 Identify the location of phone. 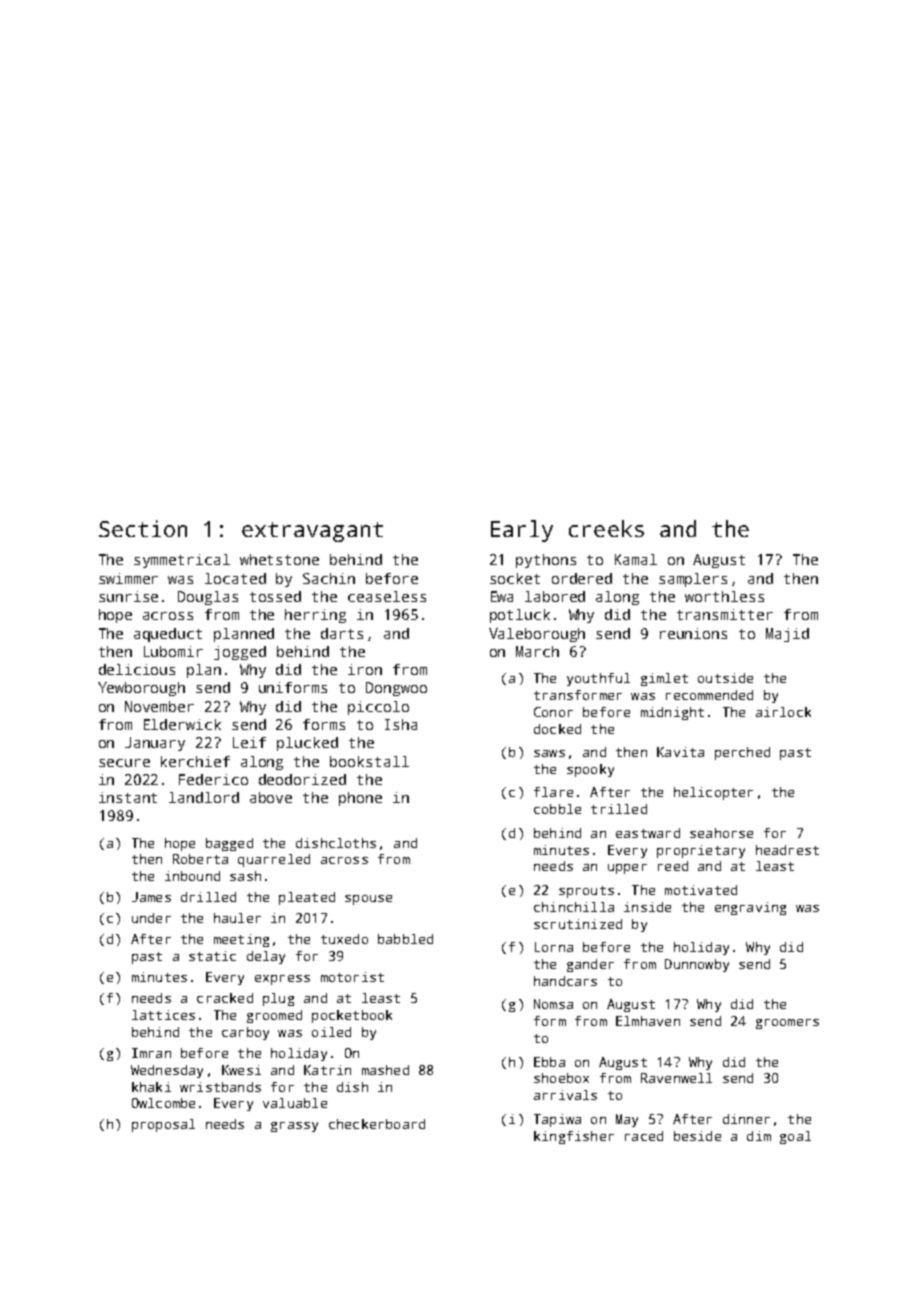
(360, 799).
